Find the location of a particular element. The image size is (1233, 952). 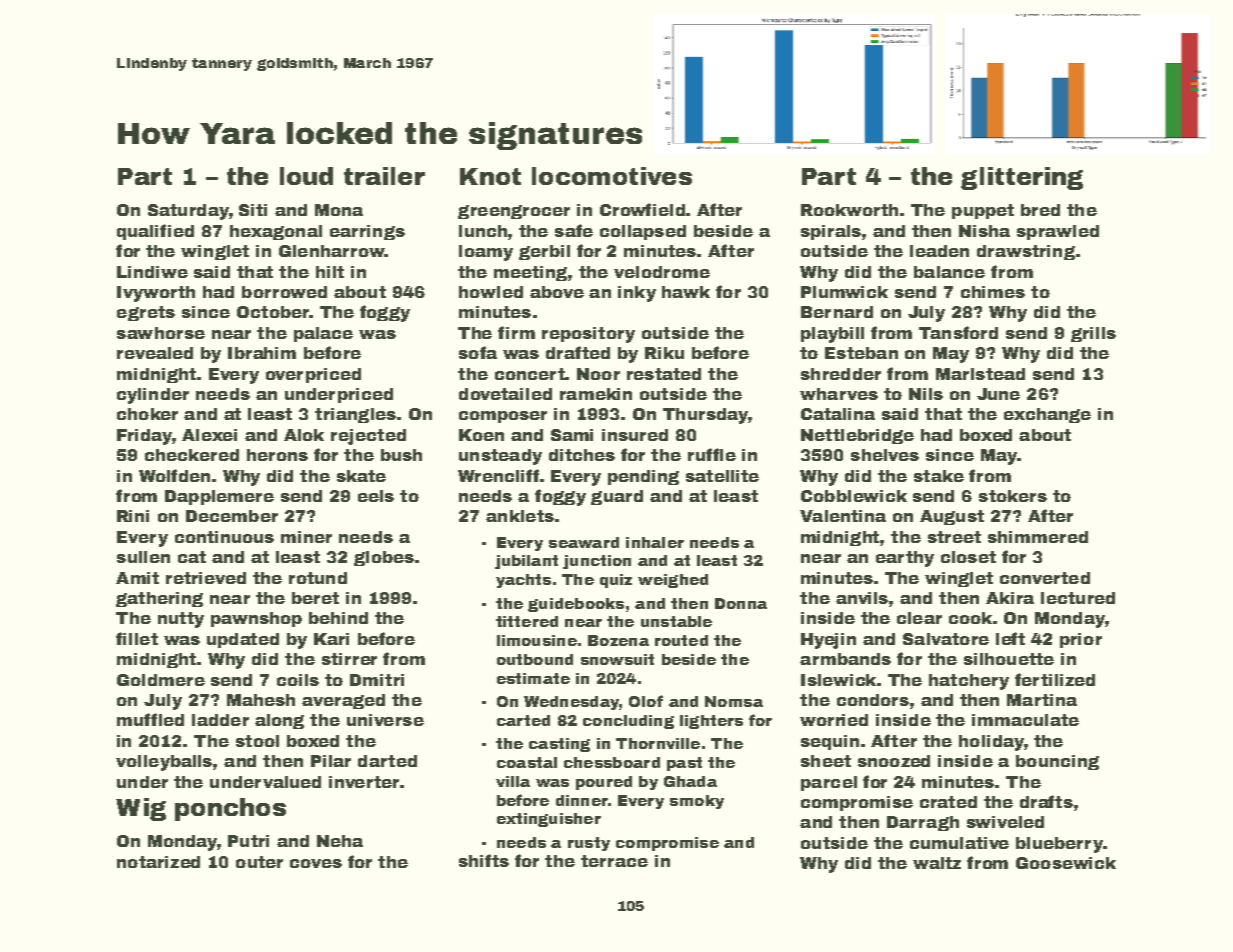

puppet is located at coordinates (983, 211).
